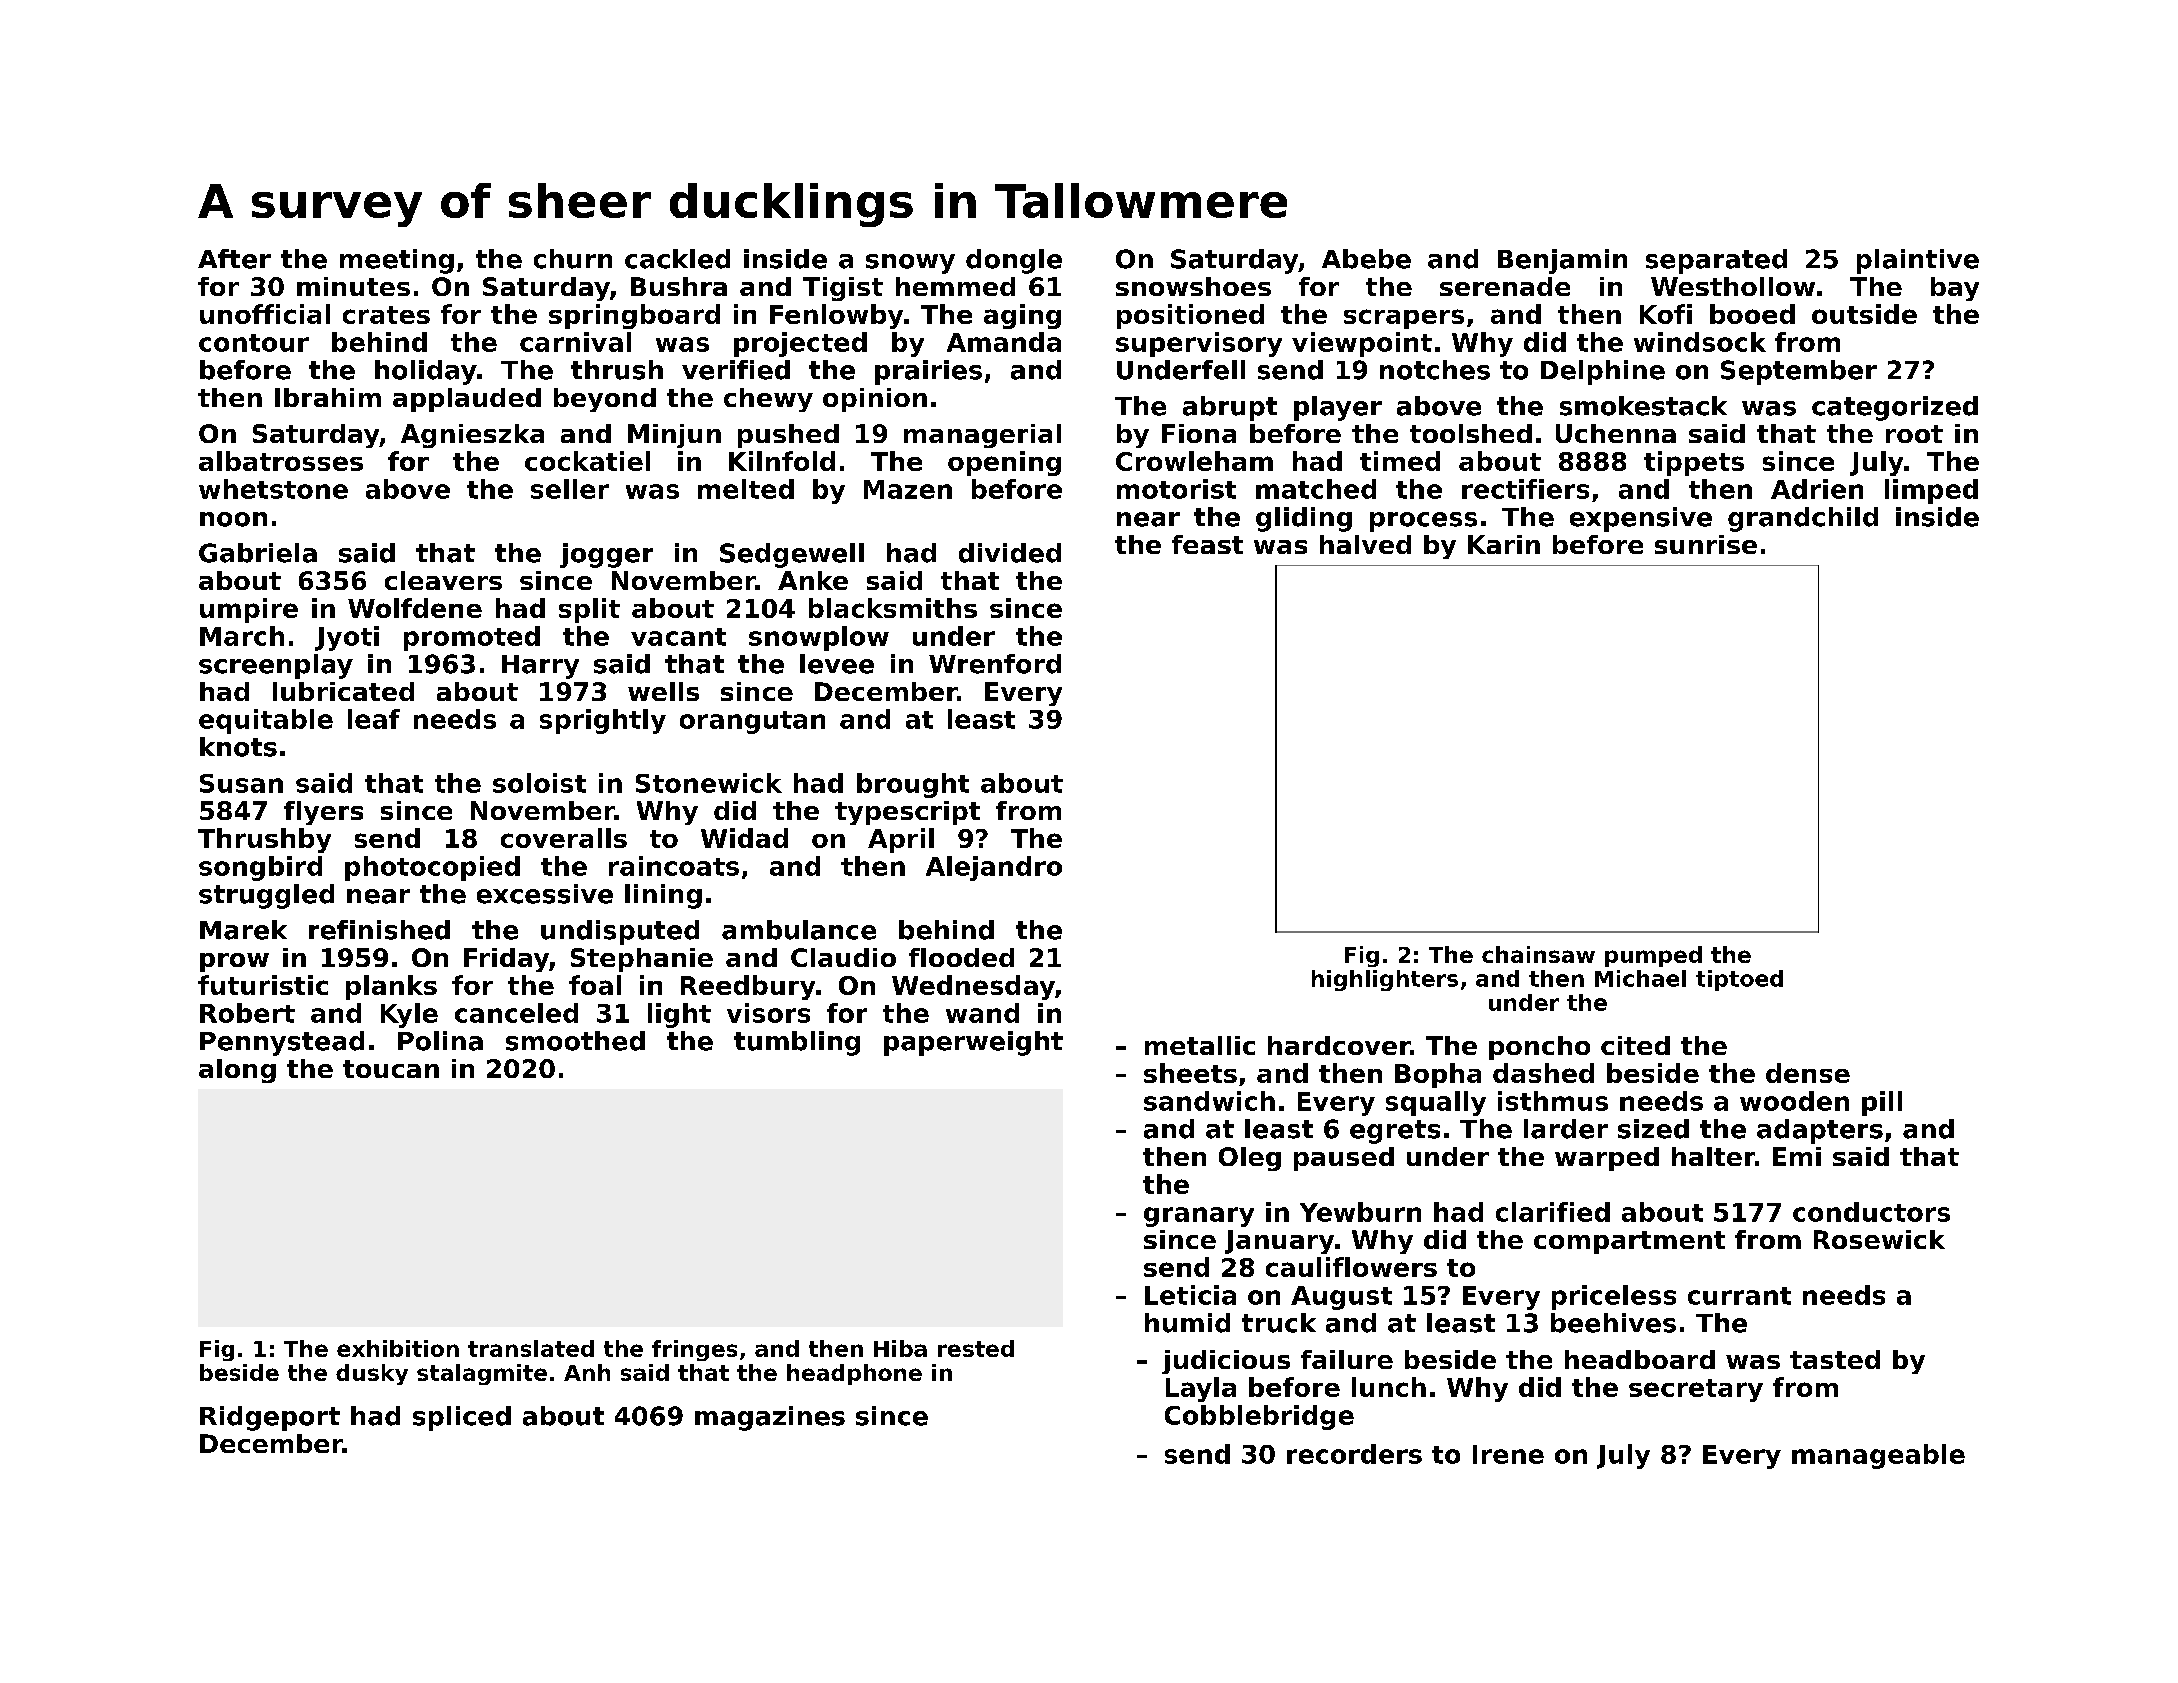 The image size is (2178, 1683). Describe the element at coordinates (910, 264) in the screenshot. I see `snowy` at that location.
